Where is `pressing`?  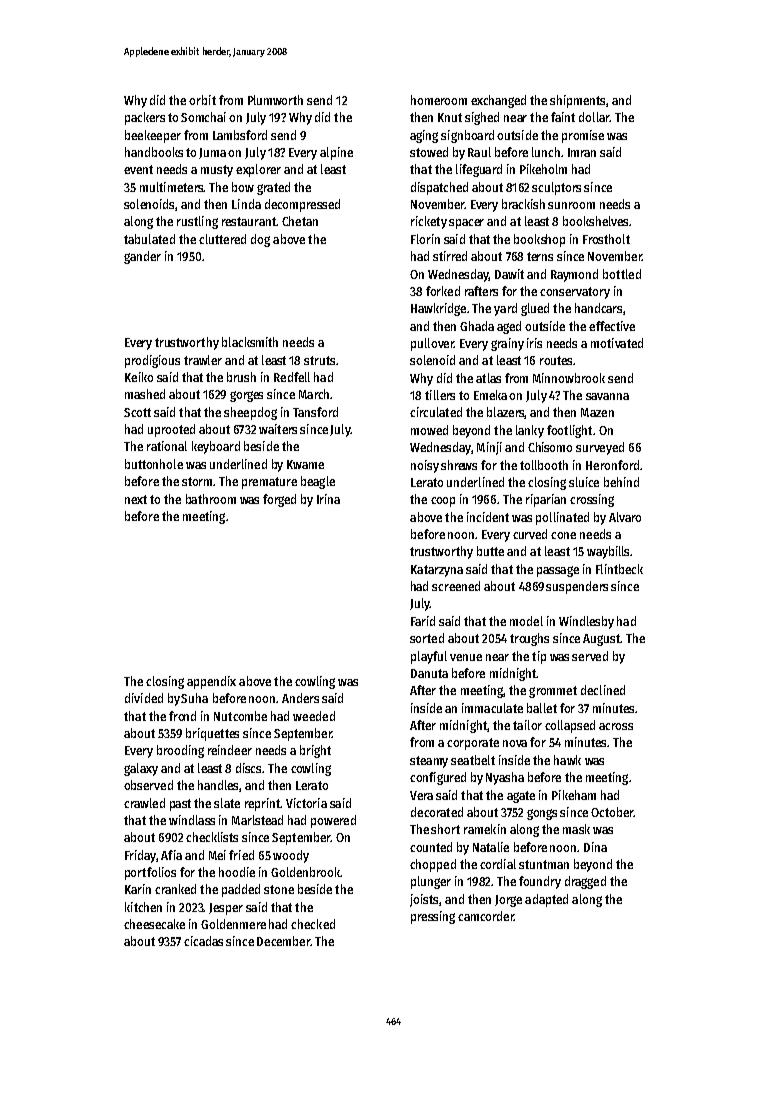 pressing is located at coordinates (433, 917).
